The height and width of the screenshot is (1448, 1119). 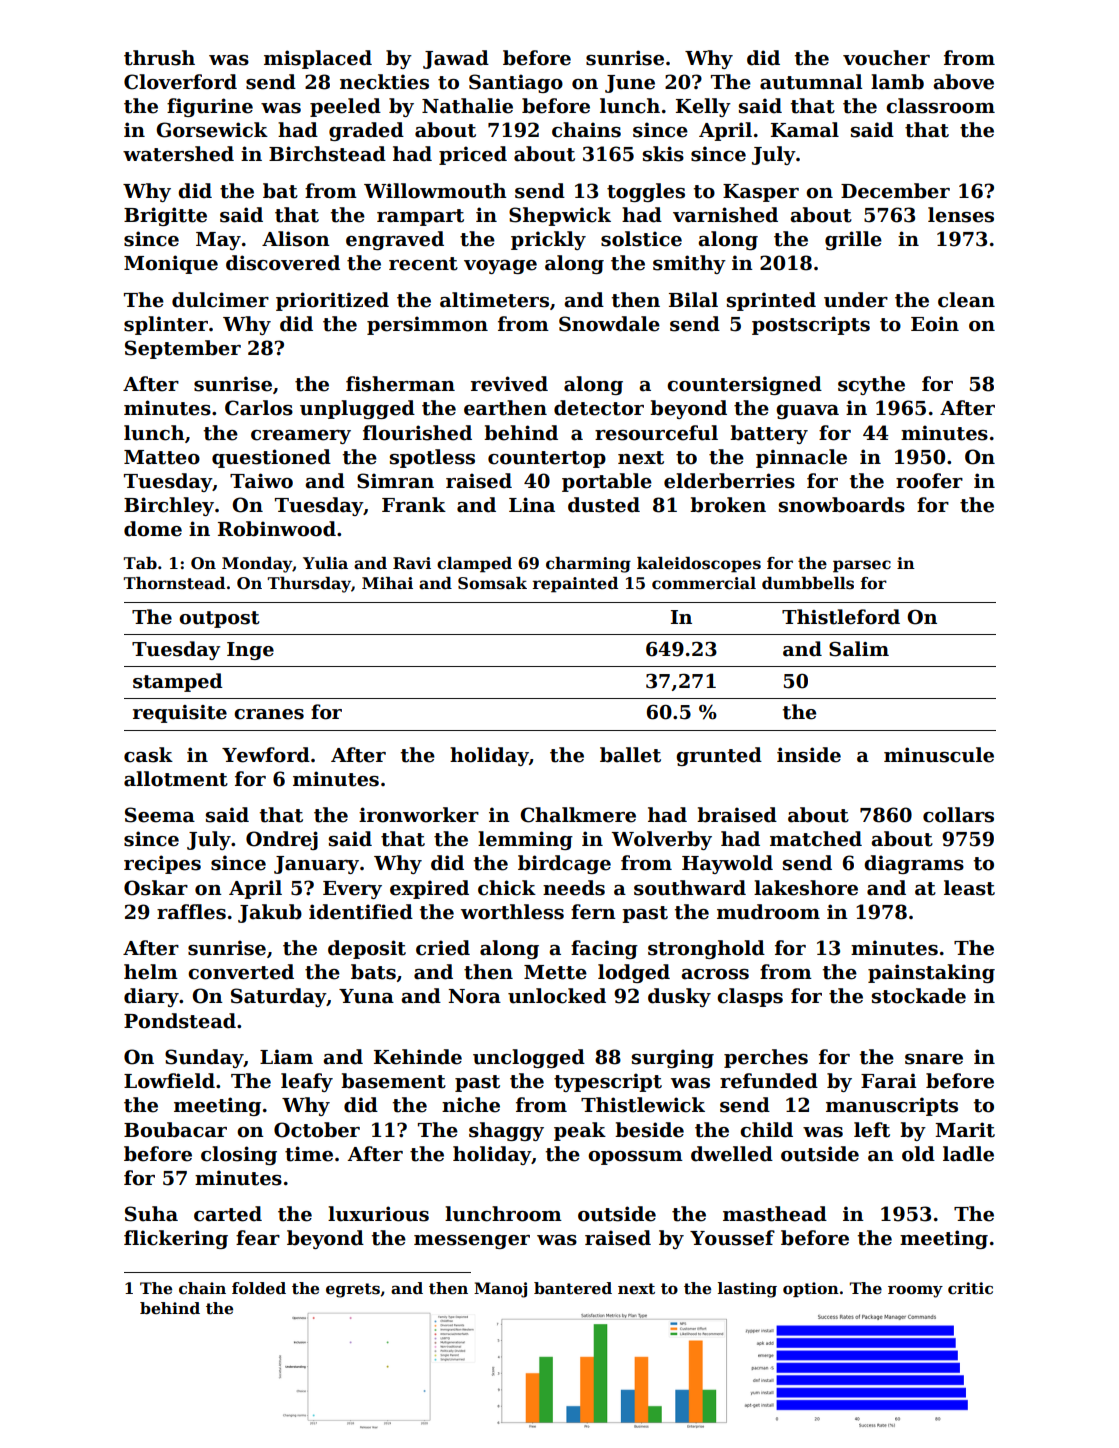 I want to click on recent, so click(x=423, y=264).
